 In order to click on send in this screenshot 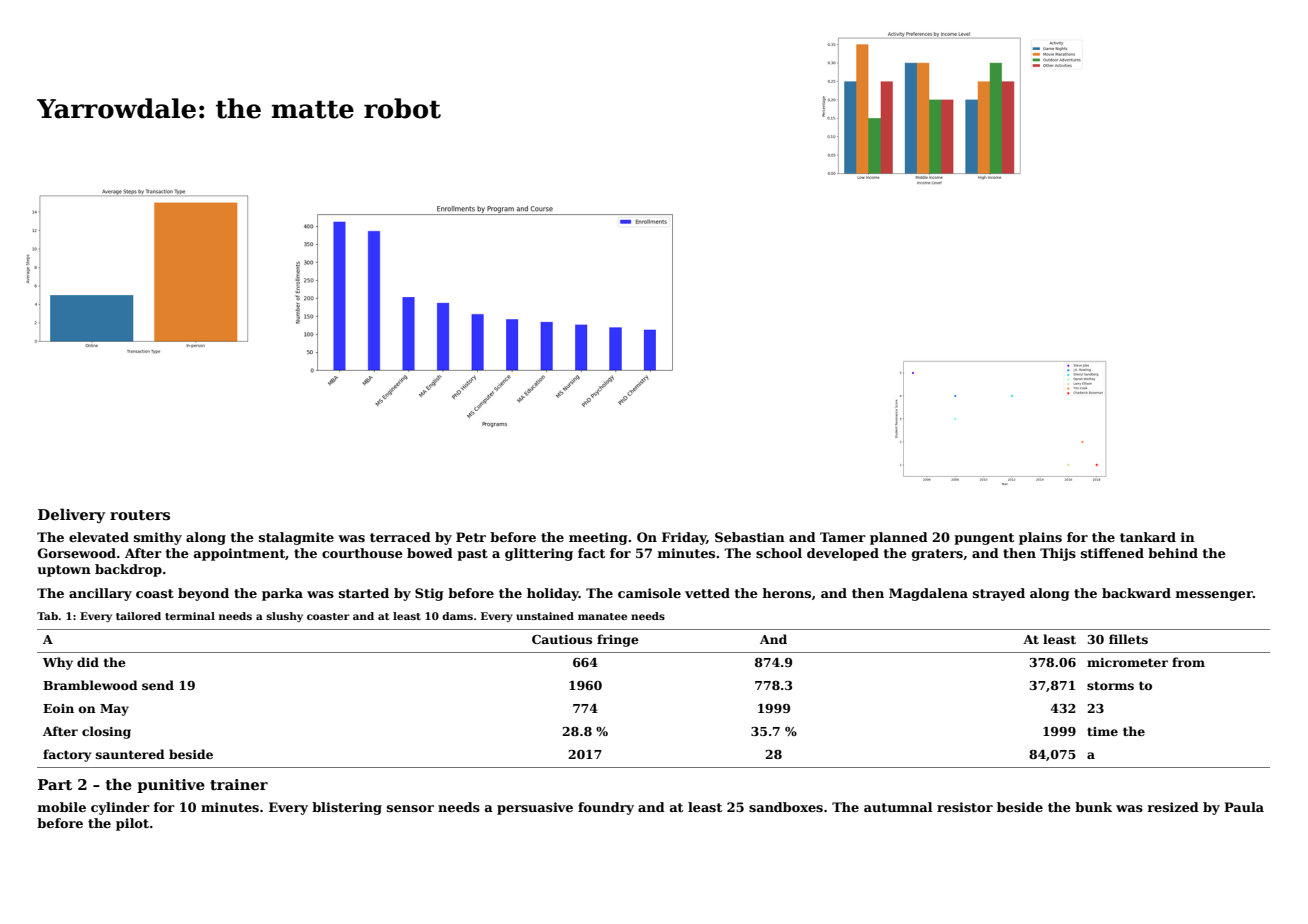, I will do `click(158, 685)`.
